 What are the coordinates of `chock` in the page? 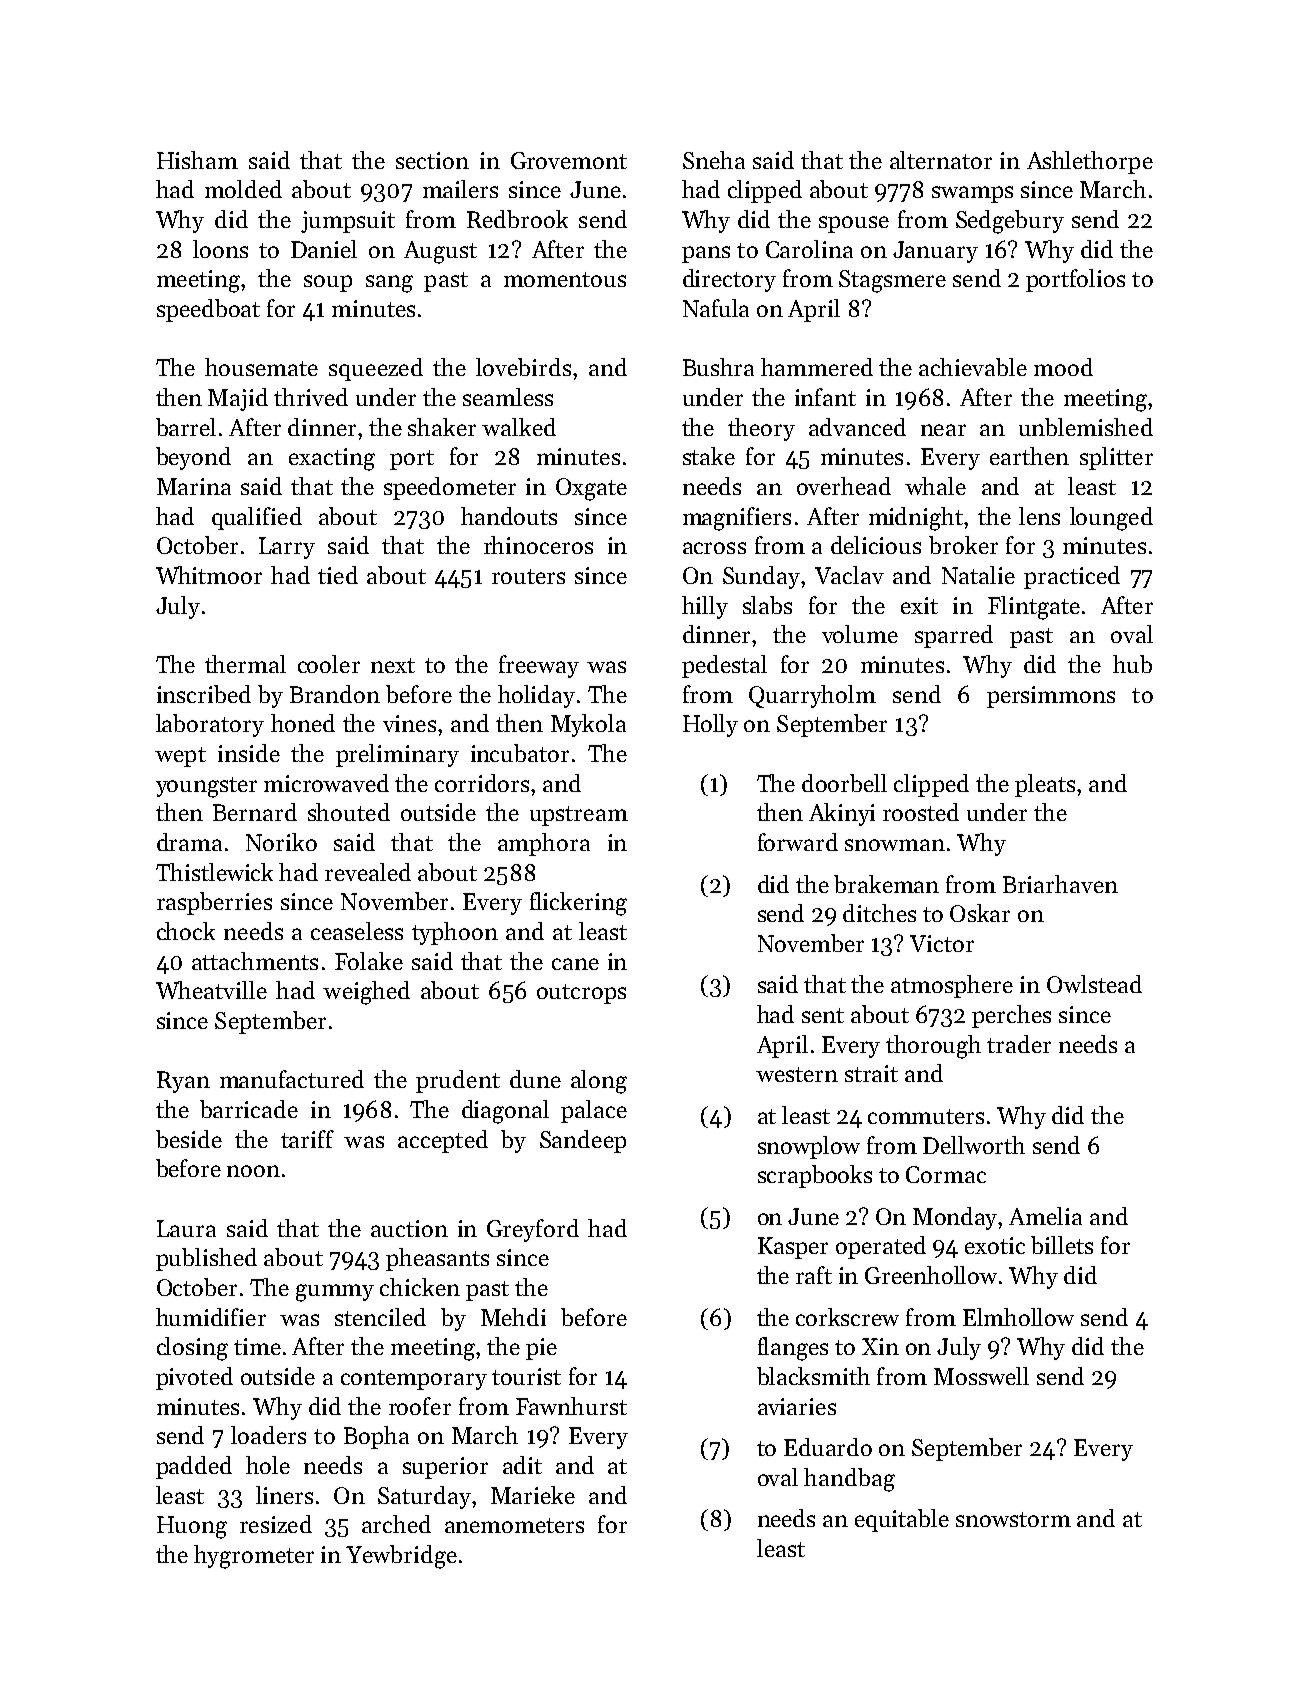 It's located at (186, 931).
